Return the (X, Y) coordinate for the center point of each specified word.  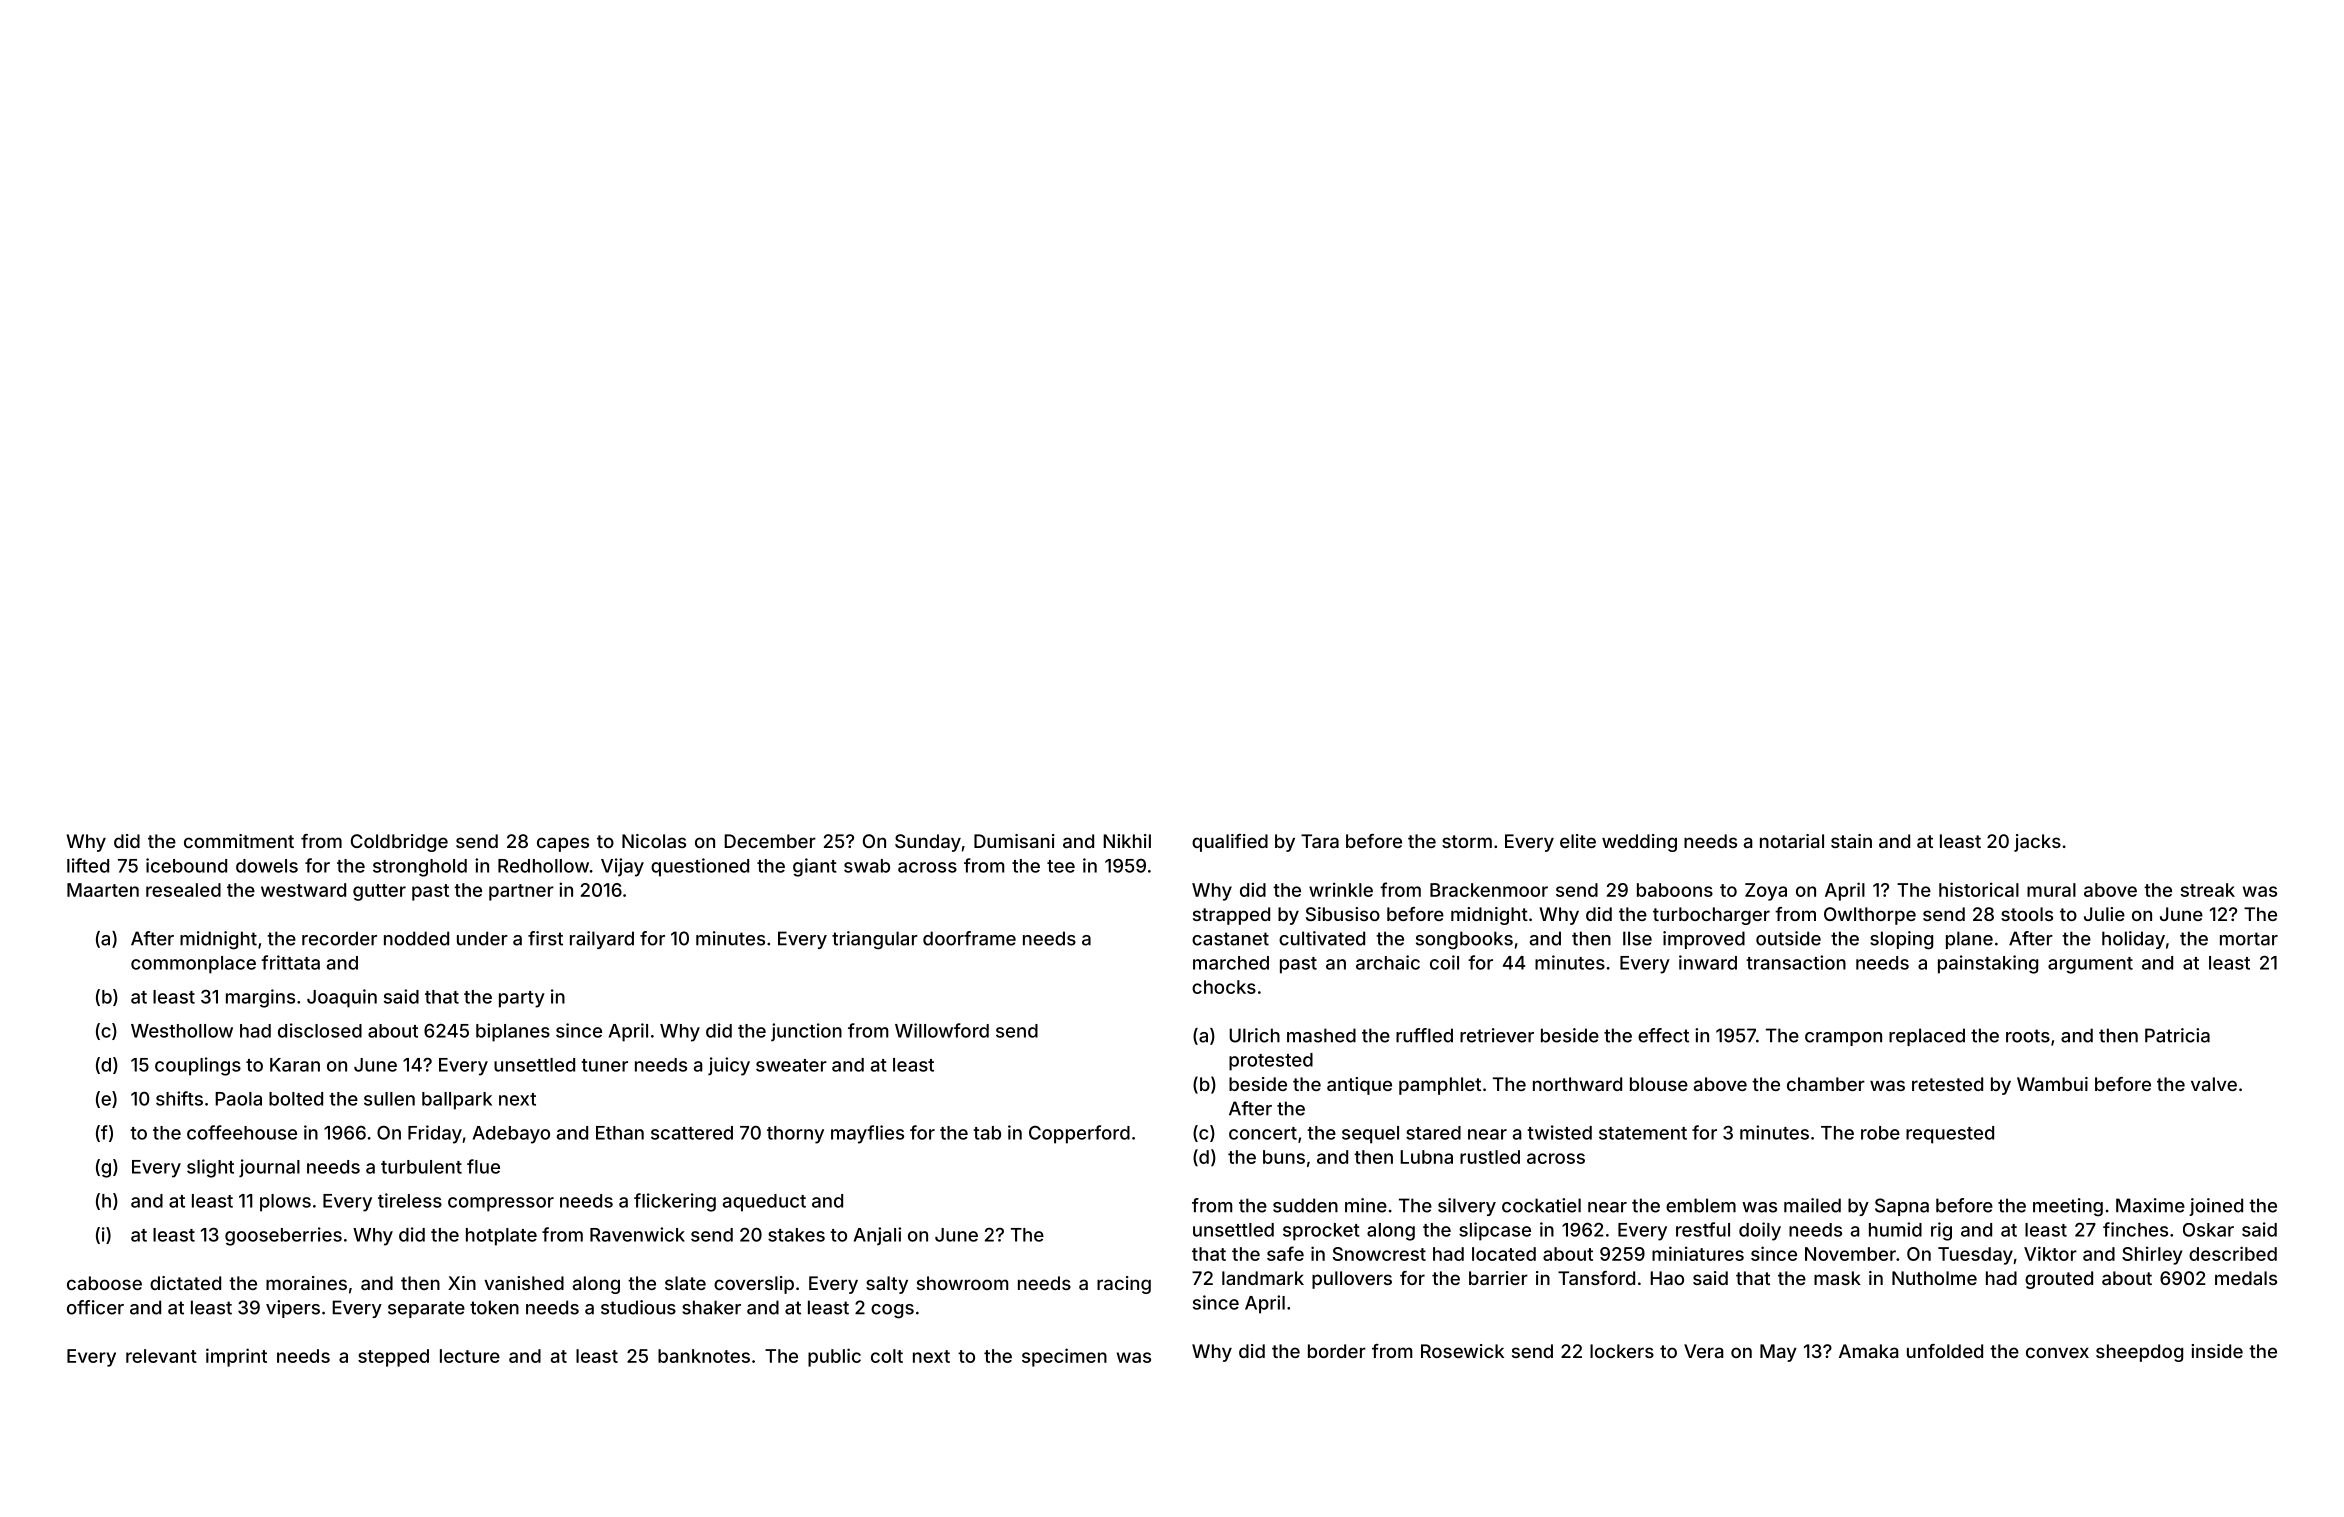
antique (1359, 1086)
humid (1895, 1229)
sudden (1305, 1205)
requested (1950, 1135)
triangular (875, 940)
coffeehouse (242, 1132)
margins (260, 998)
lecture (470, 1356)
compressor (501, 1204)
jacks (2037, 843)
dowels (267, 866)
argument (2090, 965)
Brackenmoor (1489, 890)
